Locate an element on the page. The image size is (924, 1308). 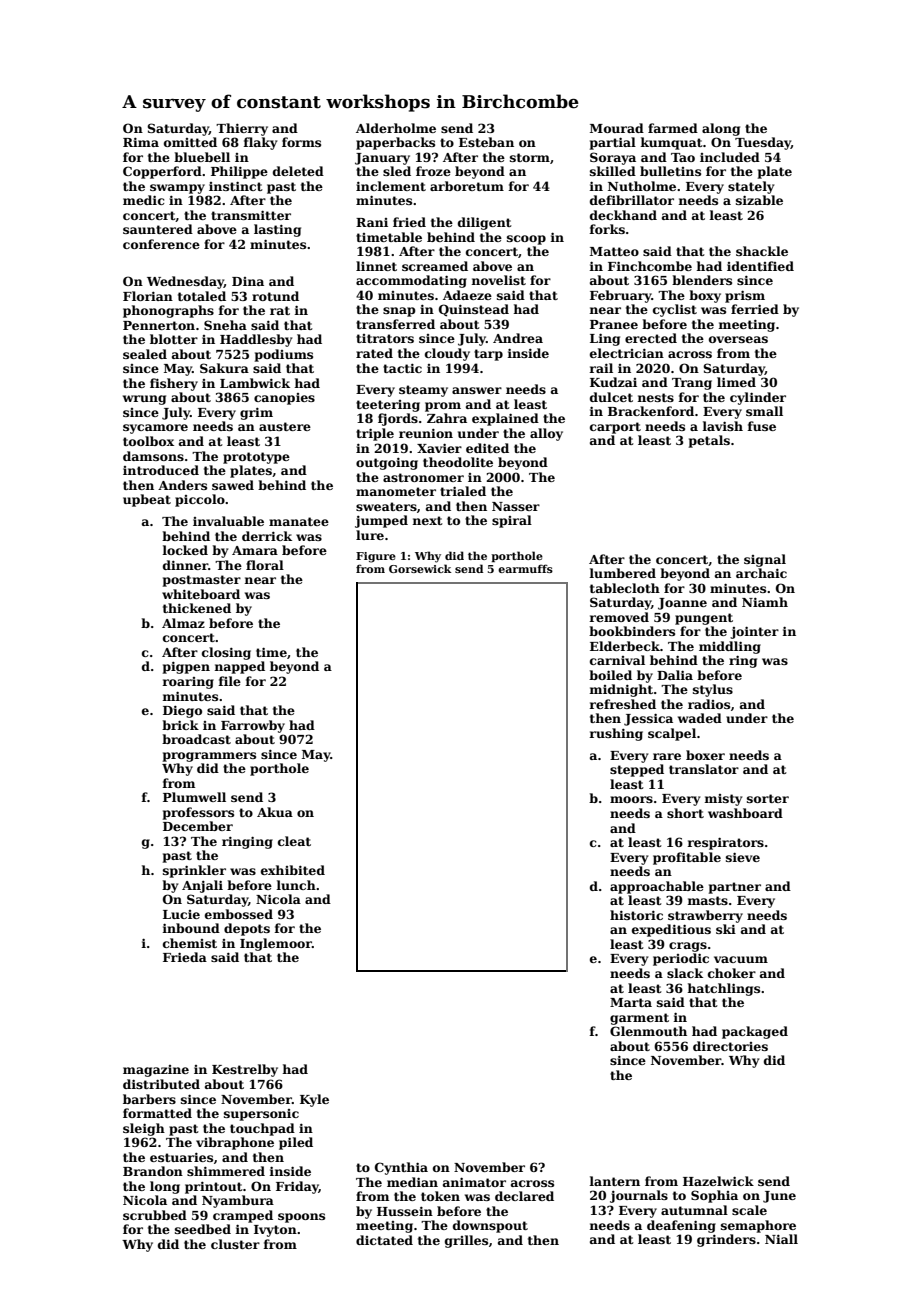
Kudzai is located at coordinates (613, 382).
